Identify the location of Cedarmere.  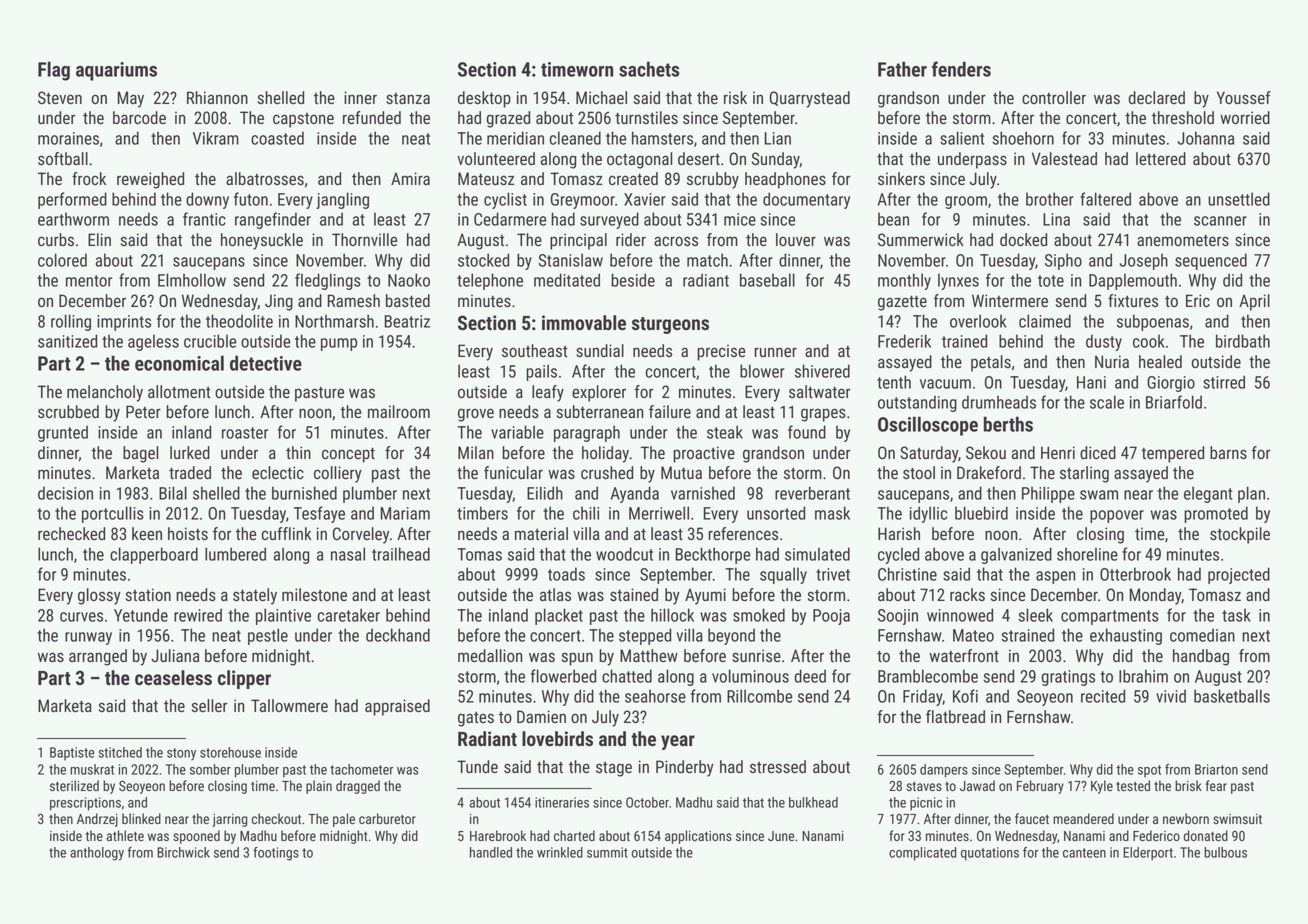
(510, 219).
